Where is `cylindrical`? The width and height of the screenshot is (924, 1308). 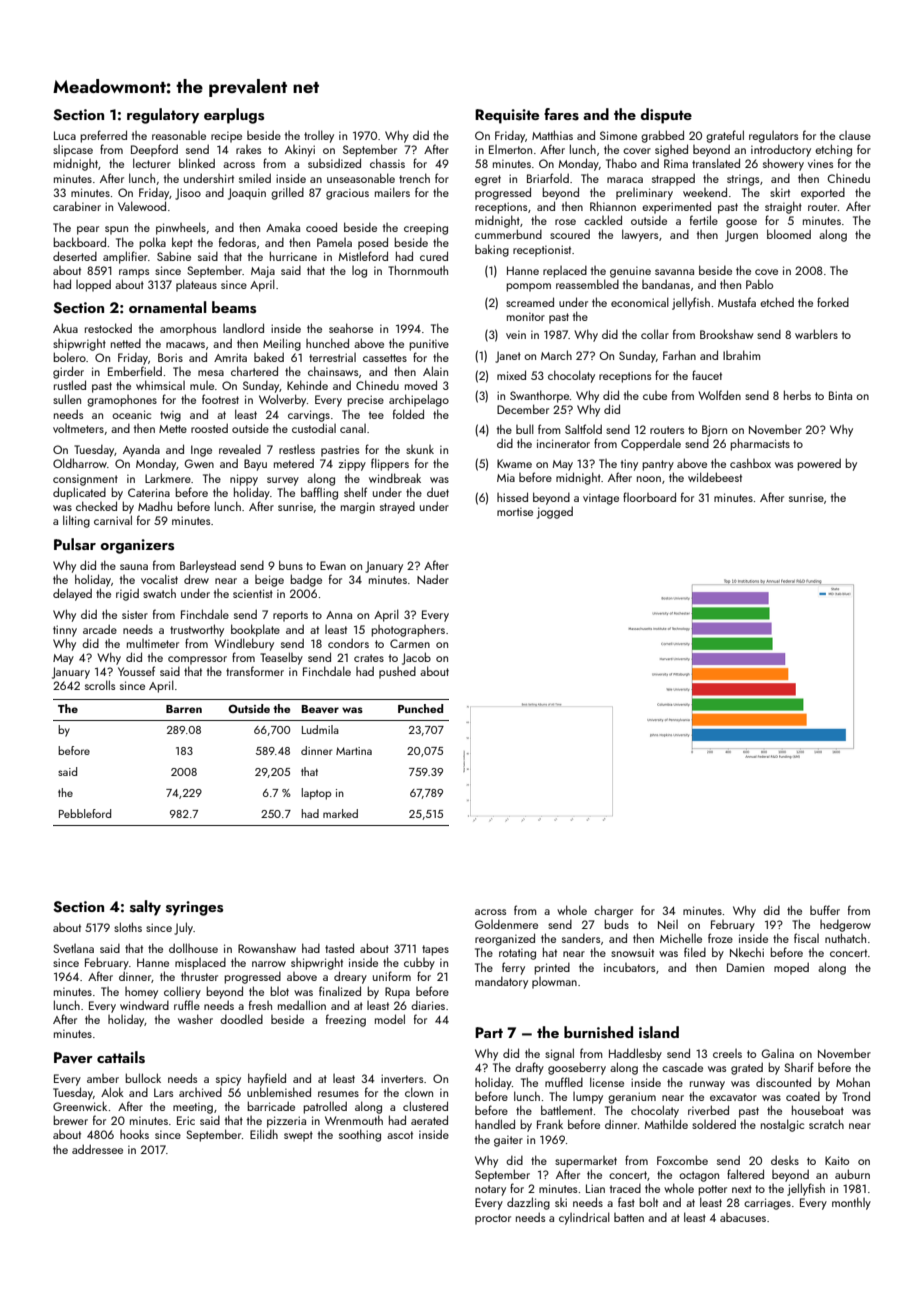 cylindrical is located at coordinates (584, 1218).
